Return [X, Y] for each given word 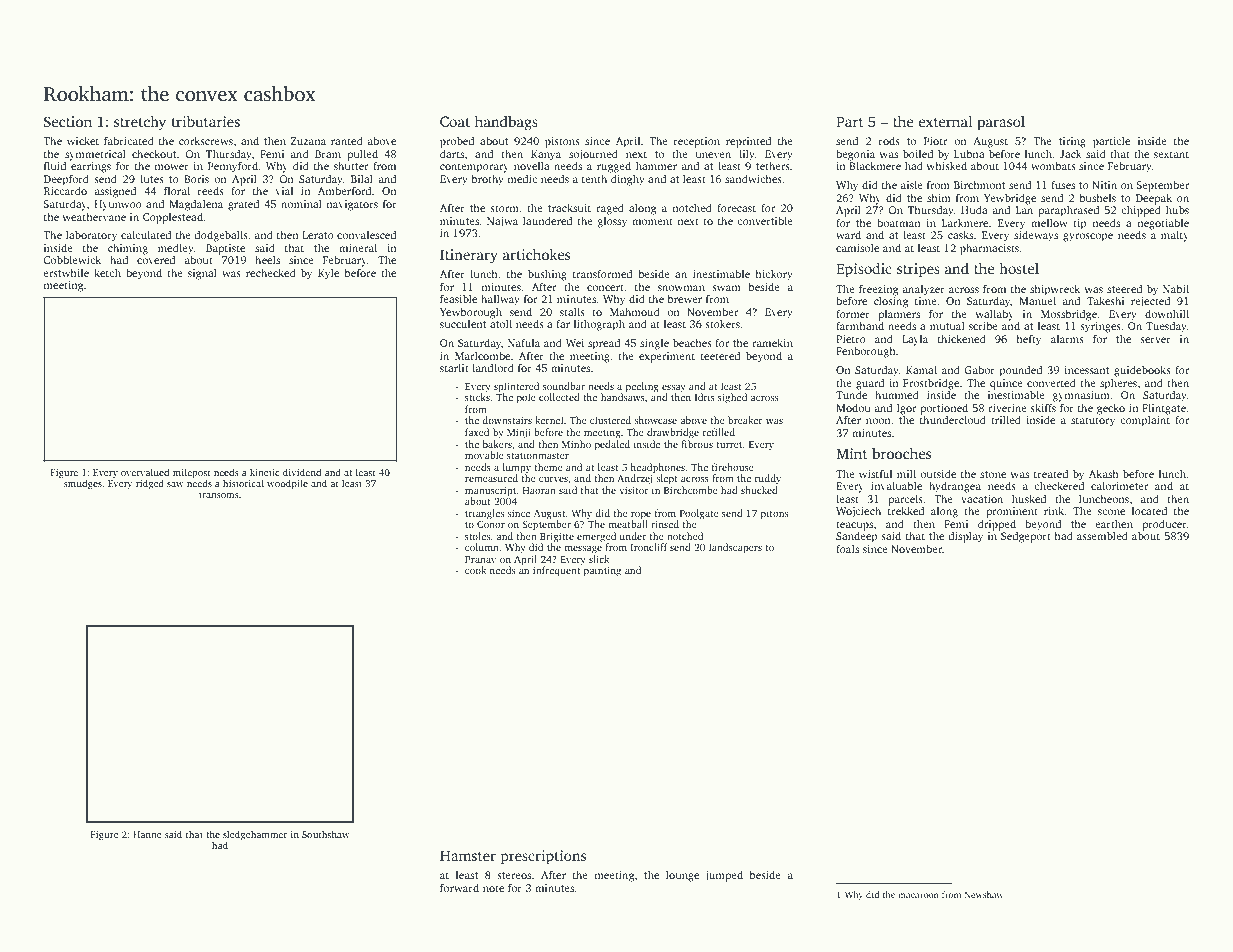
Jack [1070, 153]
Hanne [147, 834]
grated [244, 205]
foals [847, 548]
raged [610, 209]
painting [602, 571]
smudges [83, 484]
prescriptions [543, 857]
